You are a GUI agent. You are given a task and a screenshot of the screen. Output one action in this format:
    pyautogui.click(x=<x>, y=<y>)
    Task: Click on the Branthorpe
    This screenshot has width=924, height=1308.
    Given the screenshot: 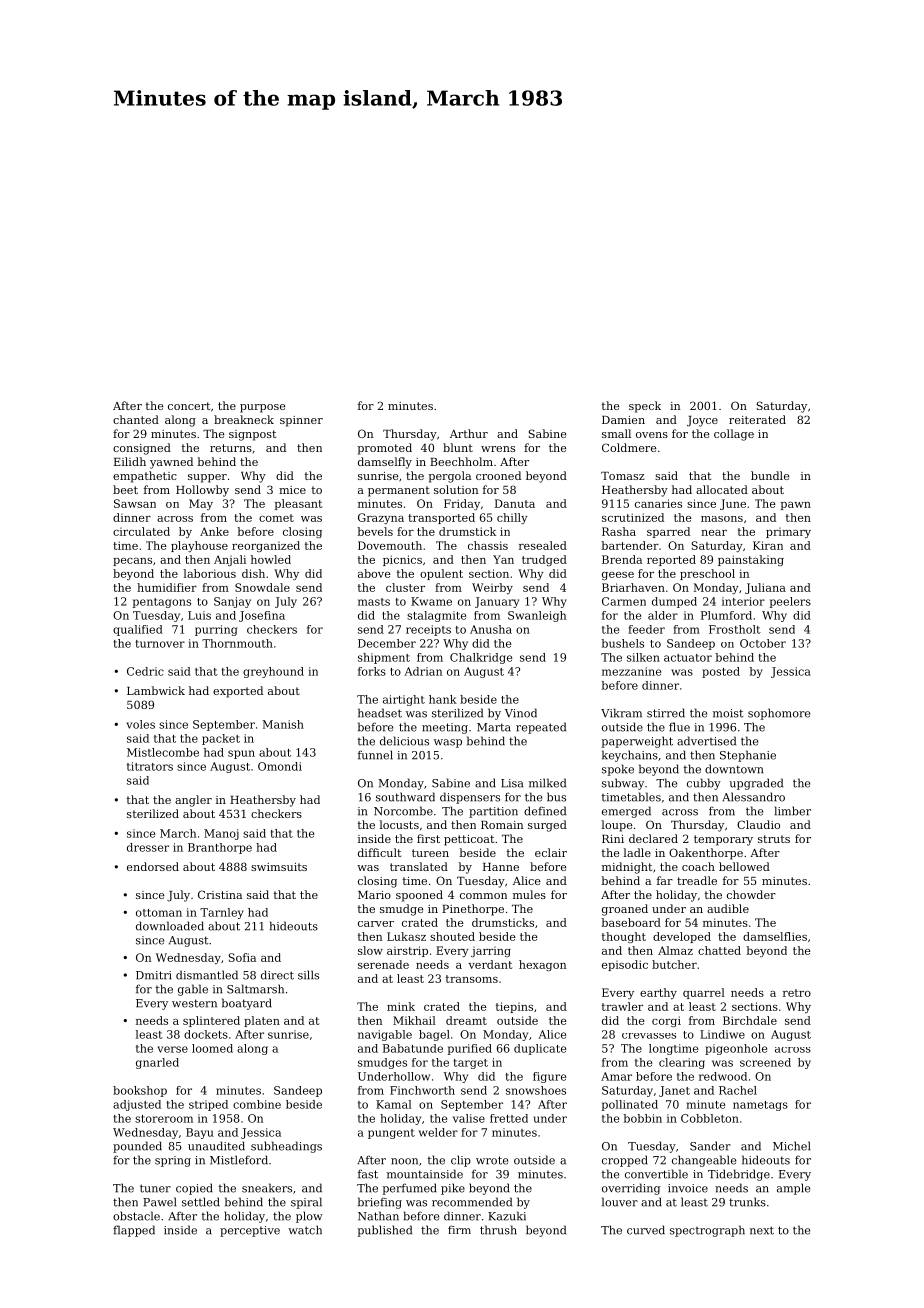 What is the action you would take?
    pyautogui.click(x=220, y=848)
